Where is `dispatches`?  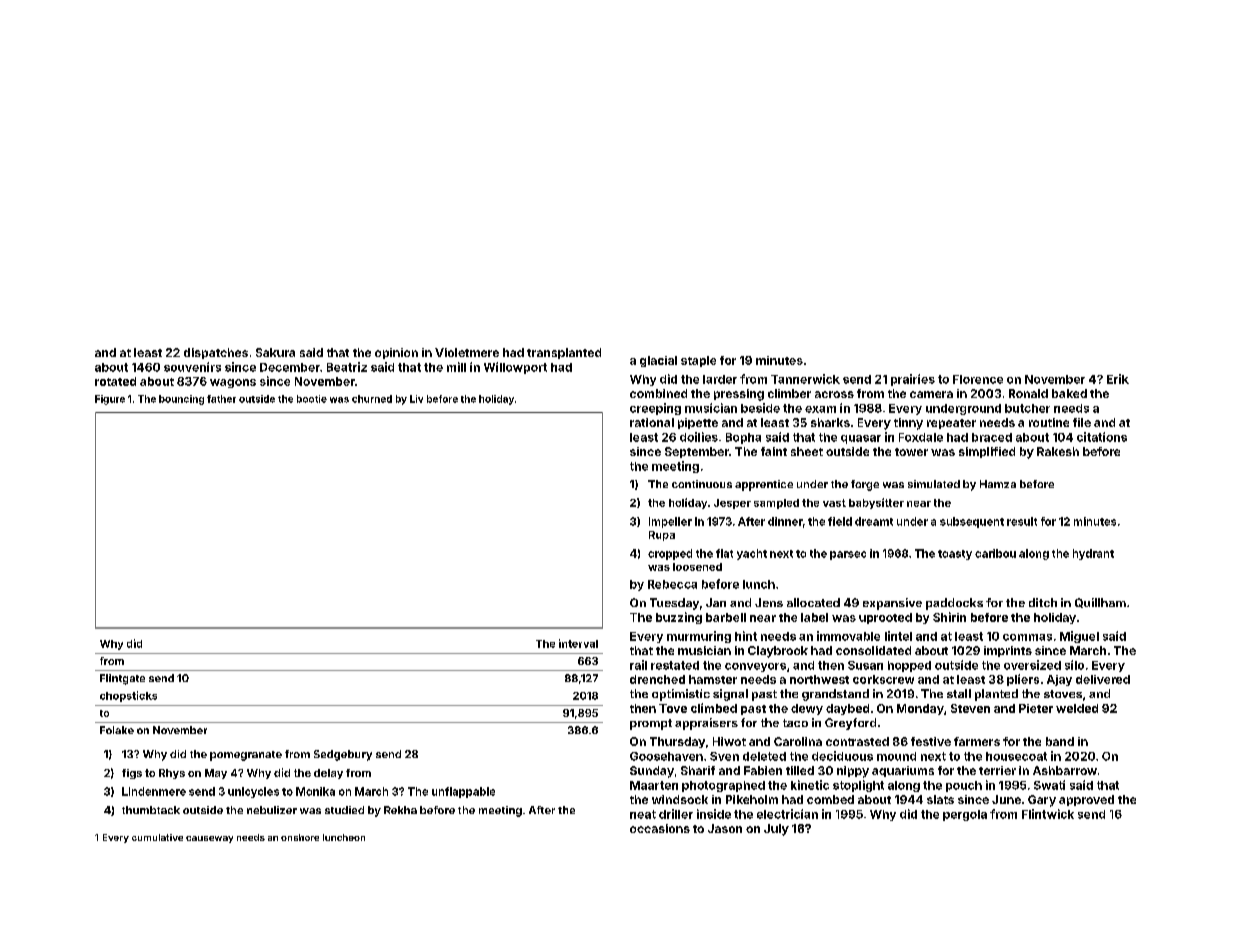
dispatches is located at coordinates (216, 353).
